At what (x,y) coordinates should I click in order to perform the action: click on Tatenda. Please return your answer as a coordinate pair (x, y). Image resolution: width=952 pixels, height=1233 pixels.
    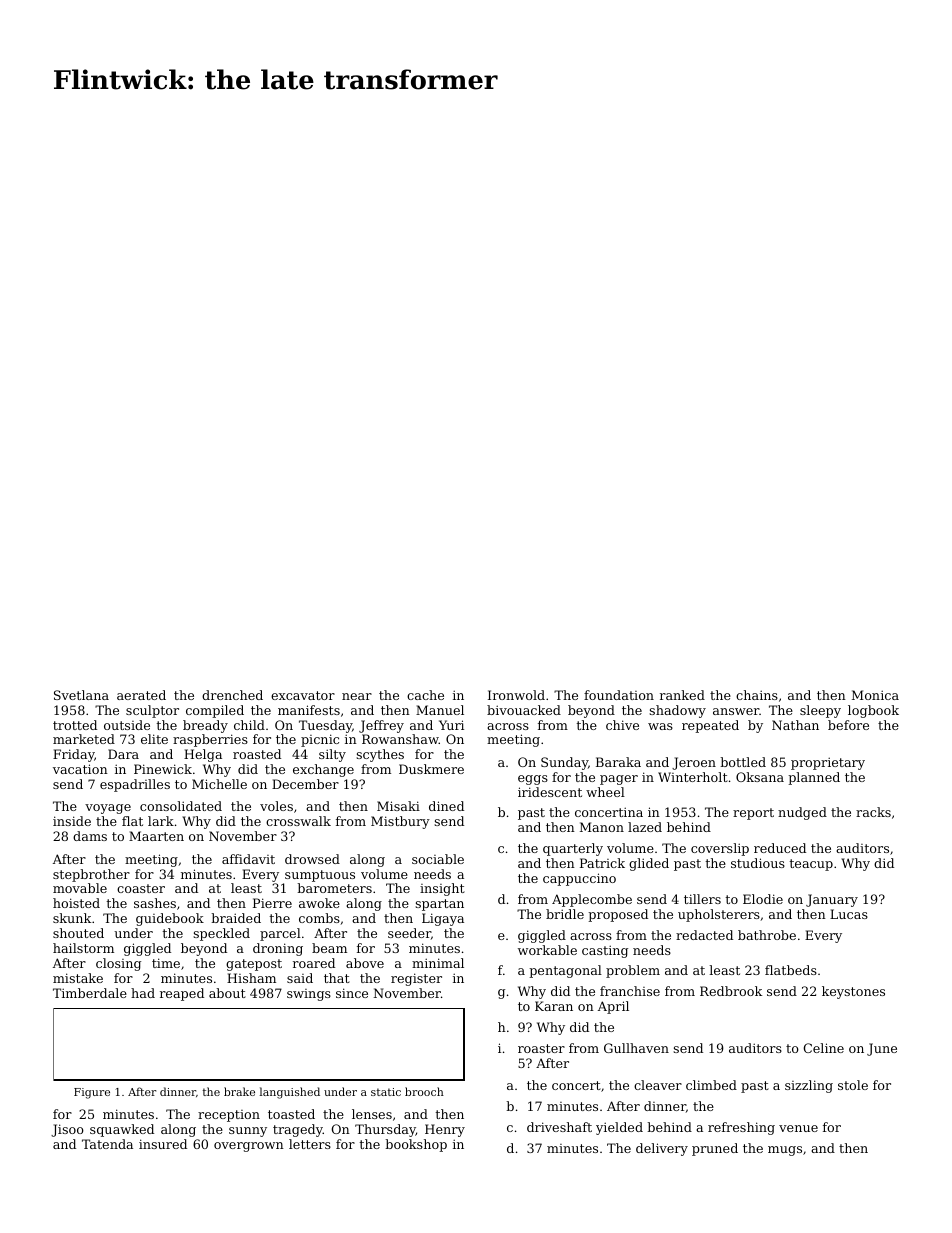
    Looking at the image, I should click on (107, 1144).
